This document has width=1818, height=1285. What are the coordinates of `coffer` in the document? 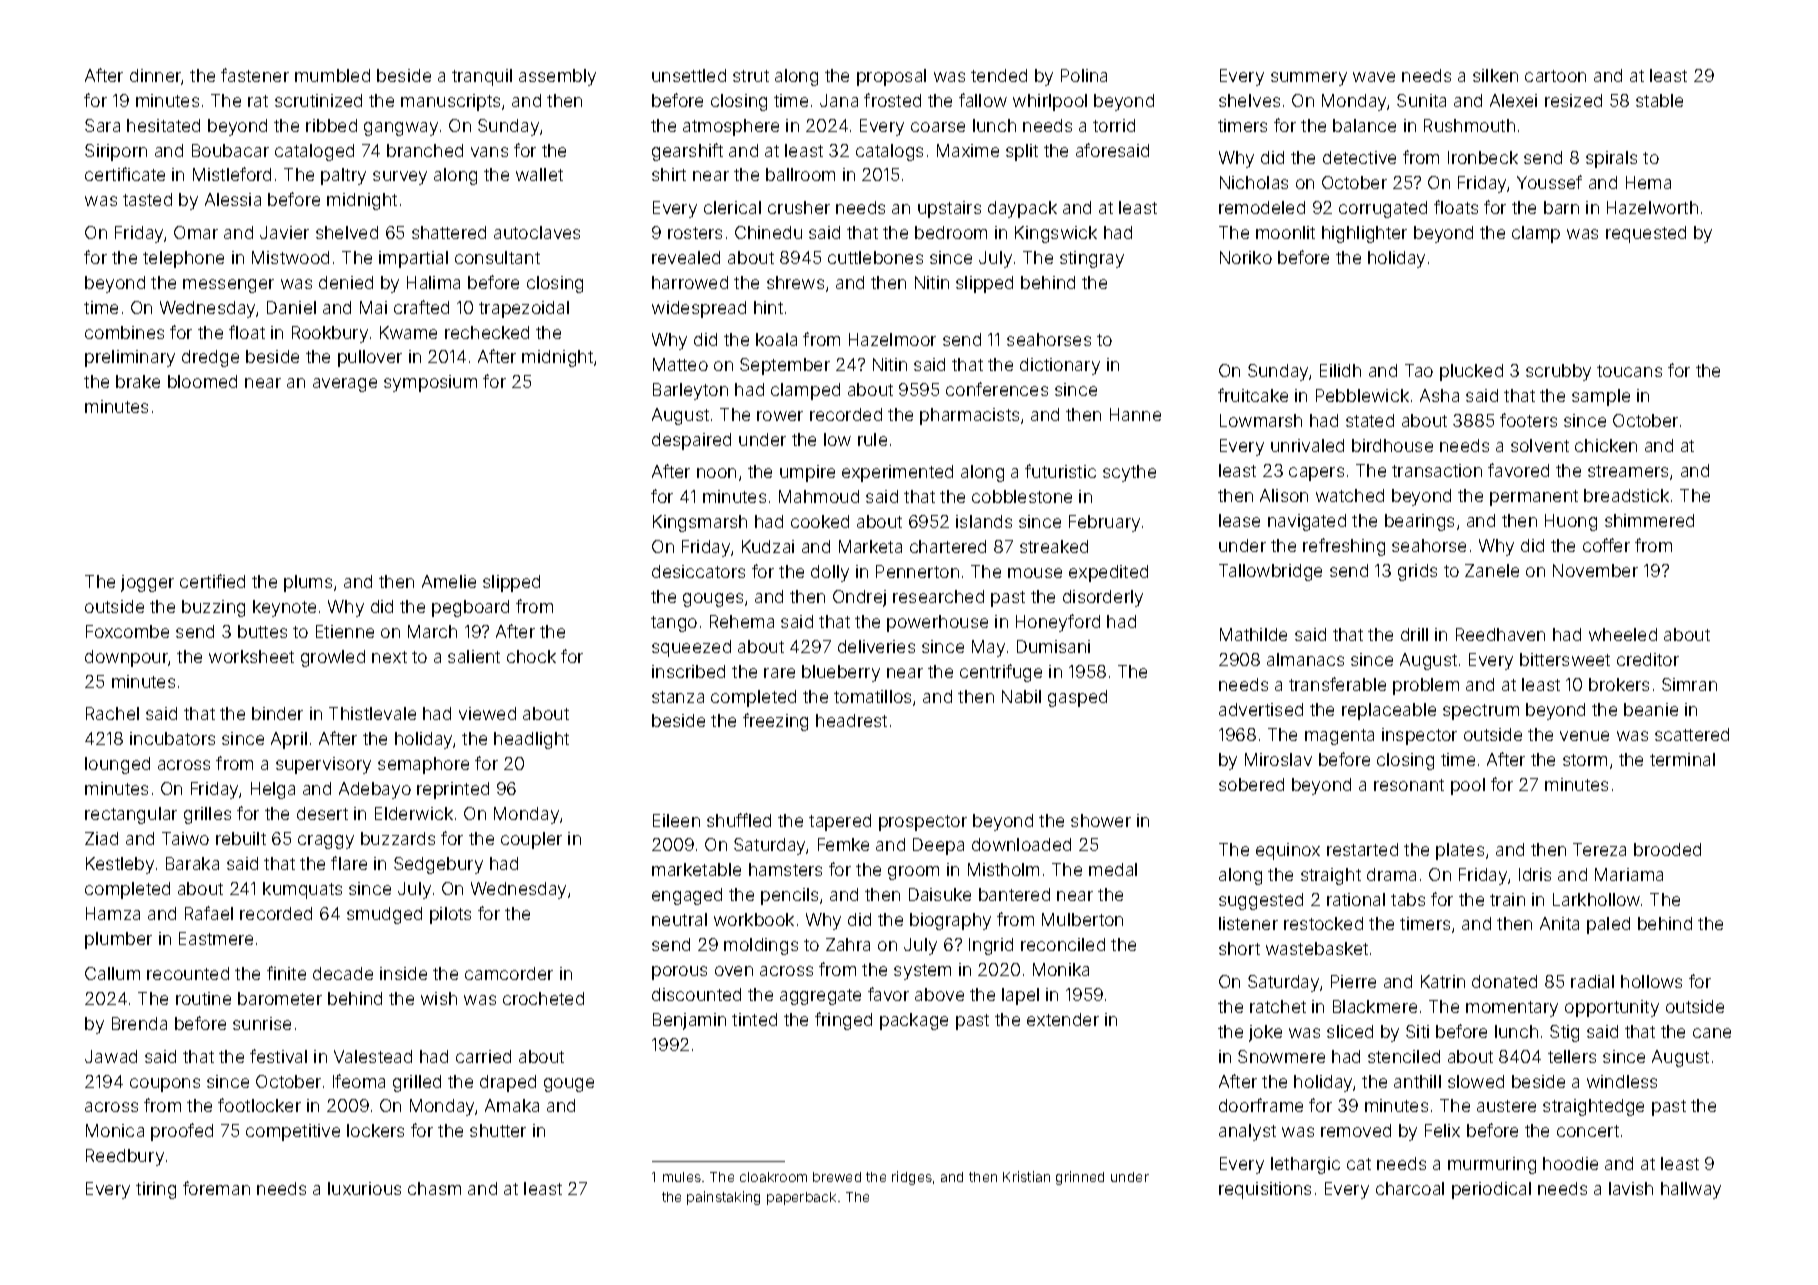 It's located at (1606, 545).
